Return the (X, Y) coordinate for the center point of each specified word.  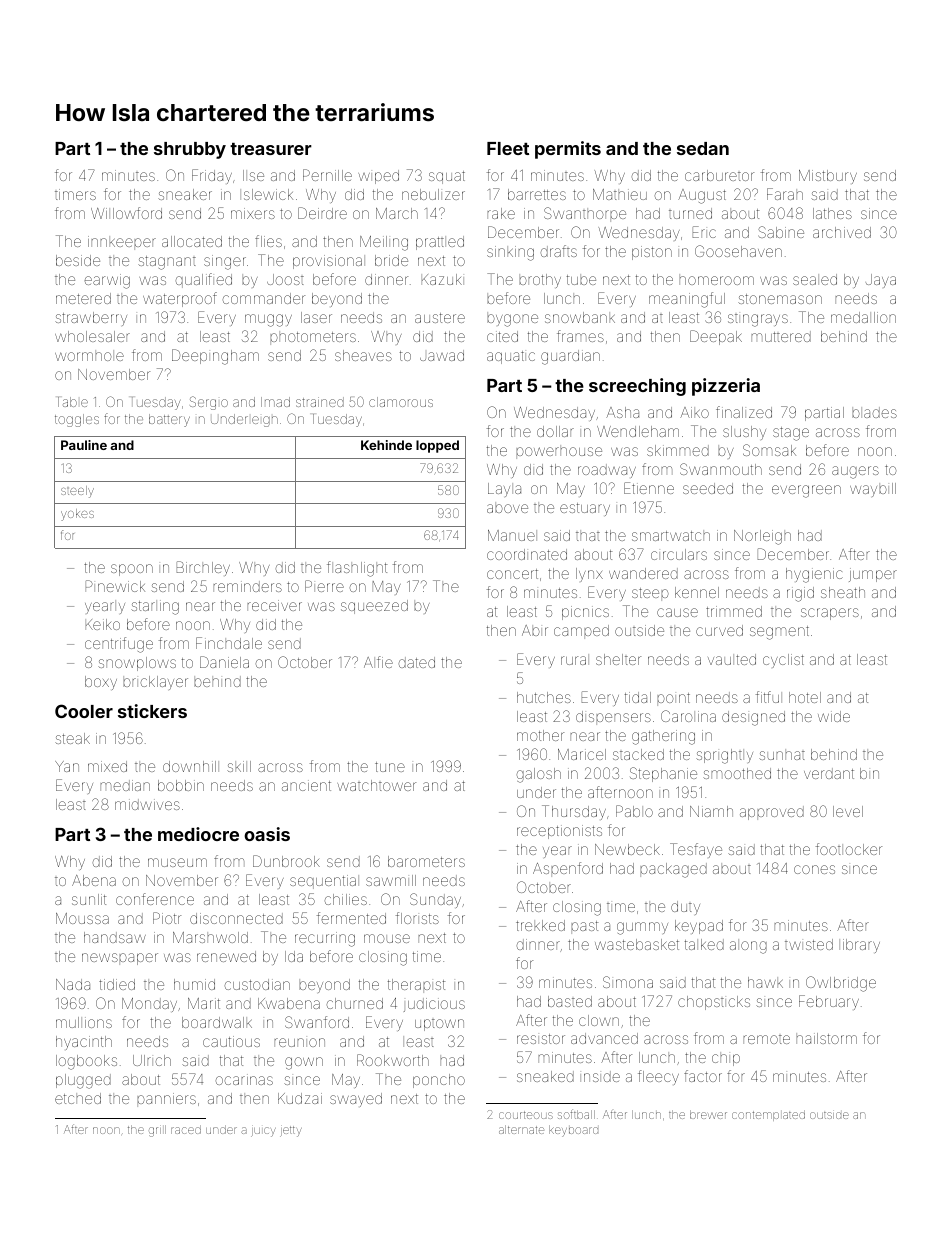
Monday (149, 1005)
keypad (699, 927)
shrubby (190, 150)
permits (568, 150)
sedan (703, 148)
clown (599, 1020)
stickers (152, 711)
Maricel (582, 754)
